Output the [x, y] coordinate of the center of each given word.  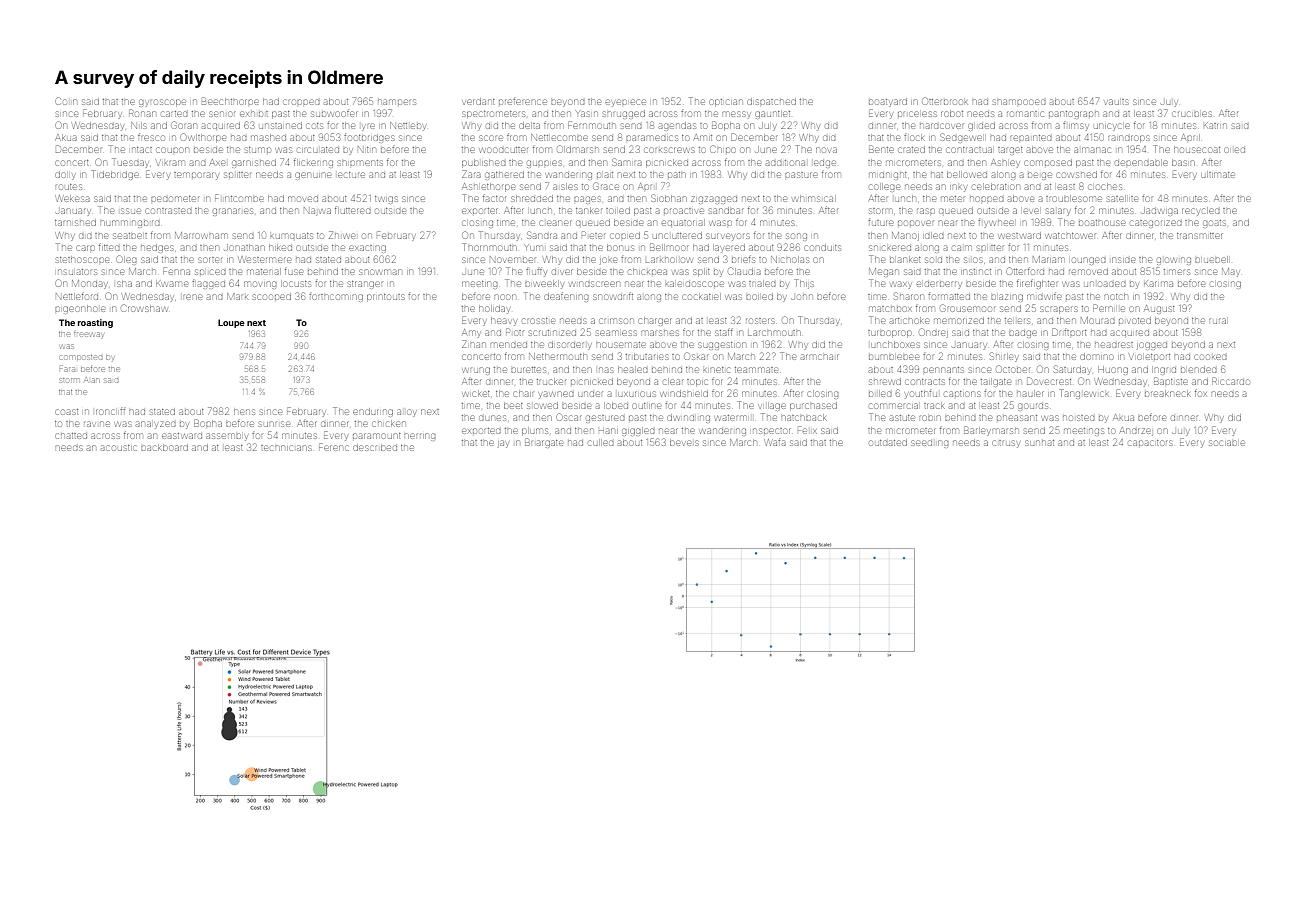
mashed [268, 138]
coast [67, 412]
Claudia [745, 271]
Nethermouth [557, 356]
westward [1020, 235]
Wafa [776, 442]
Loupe [231, 323]
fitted [109, 247]
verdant [479, 101]
